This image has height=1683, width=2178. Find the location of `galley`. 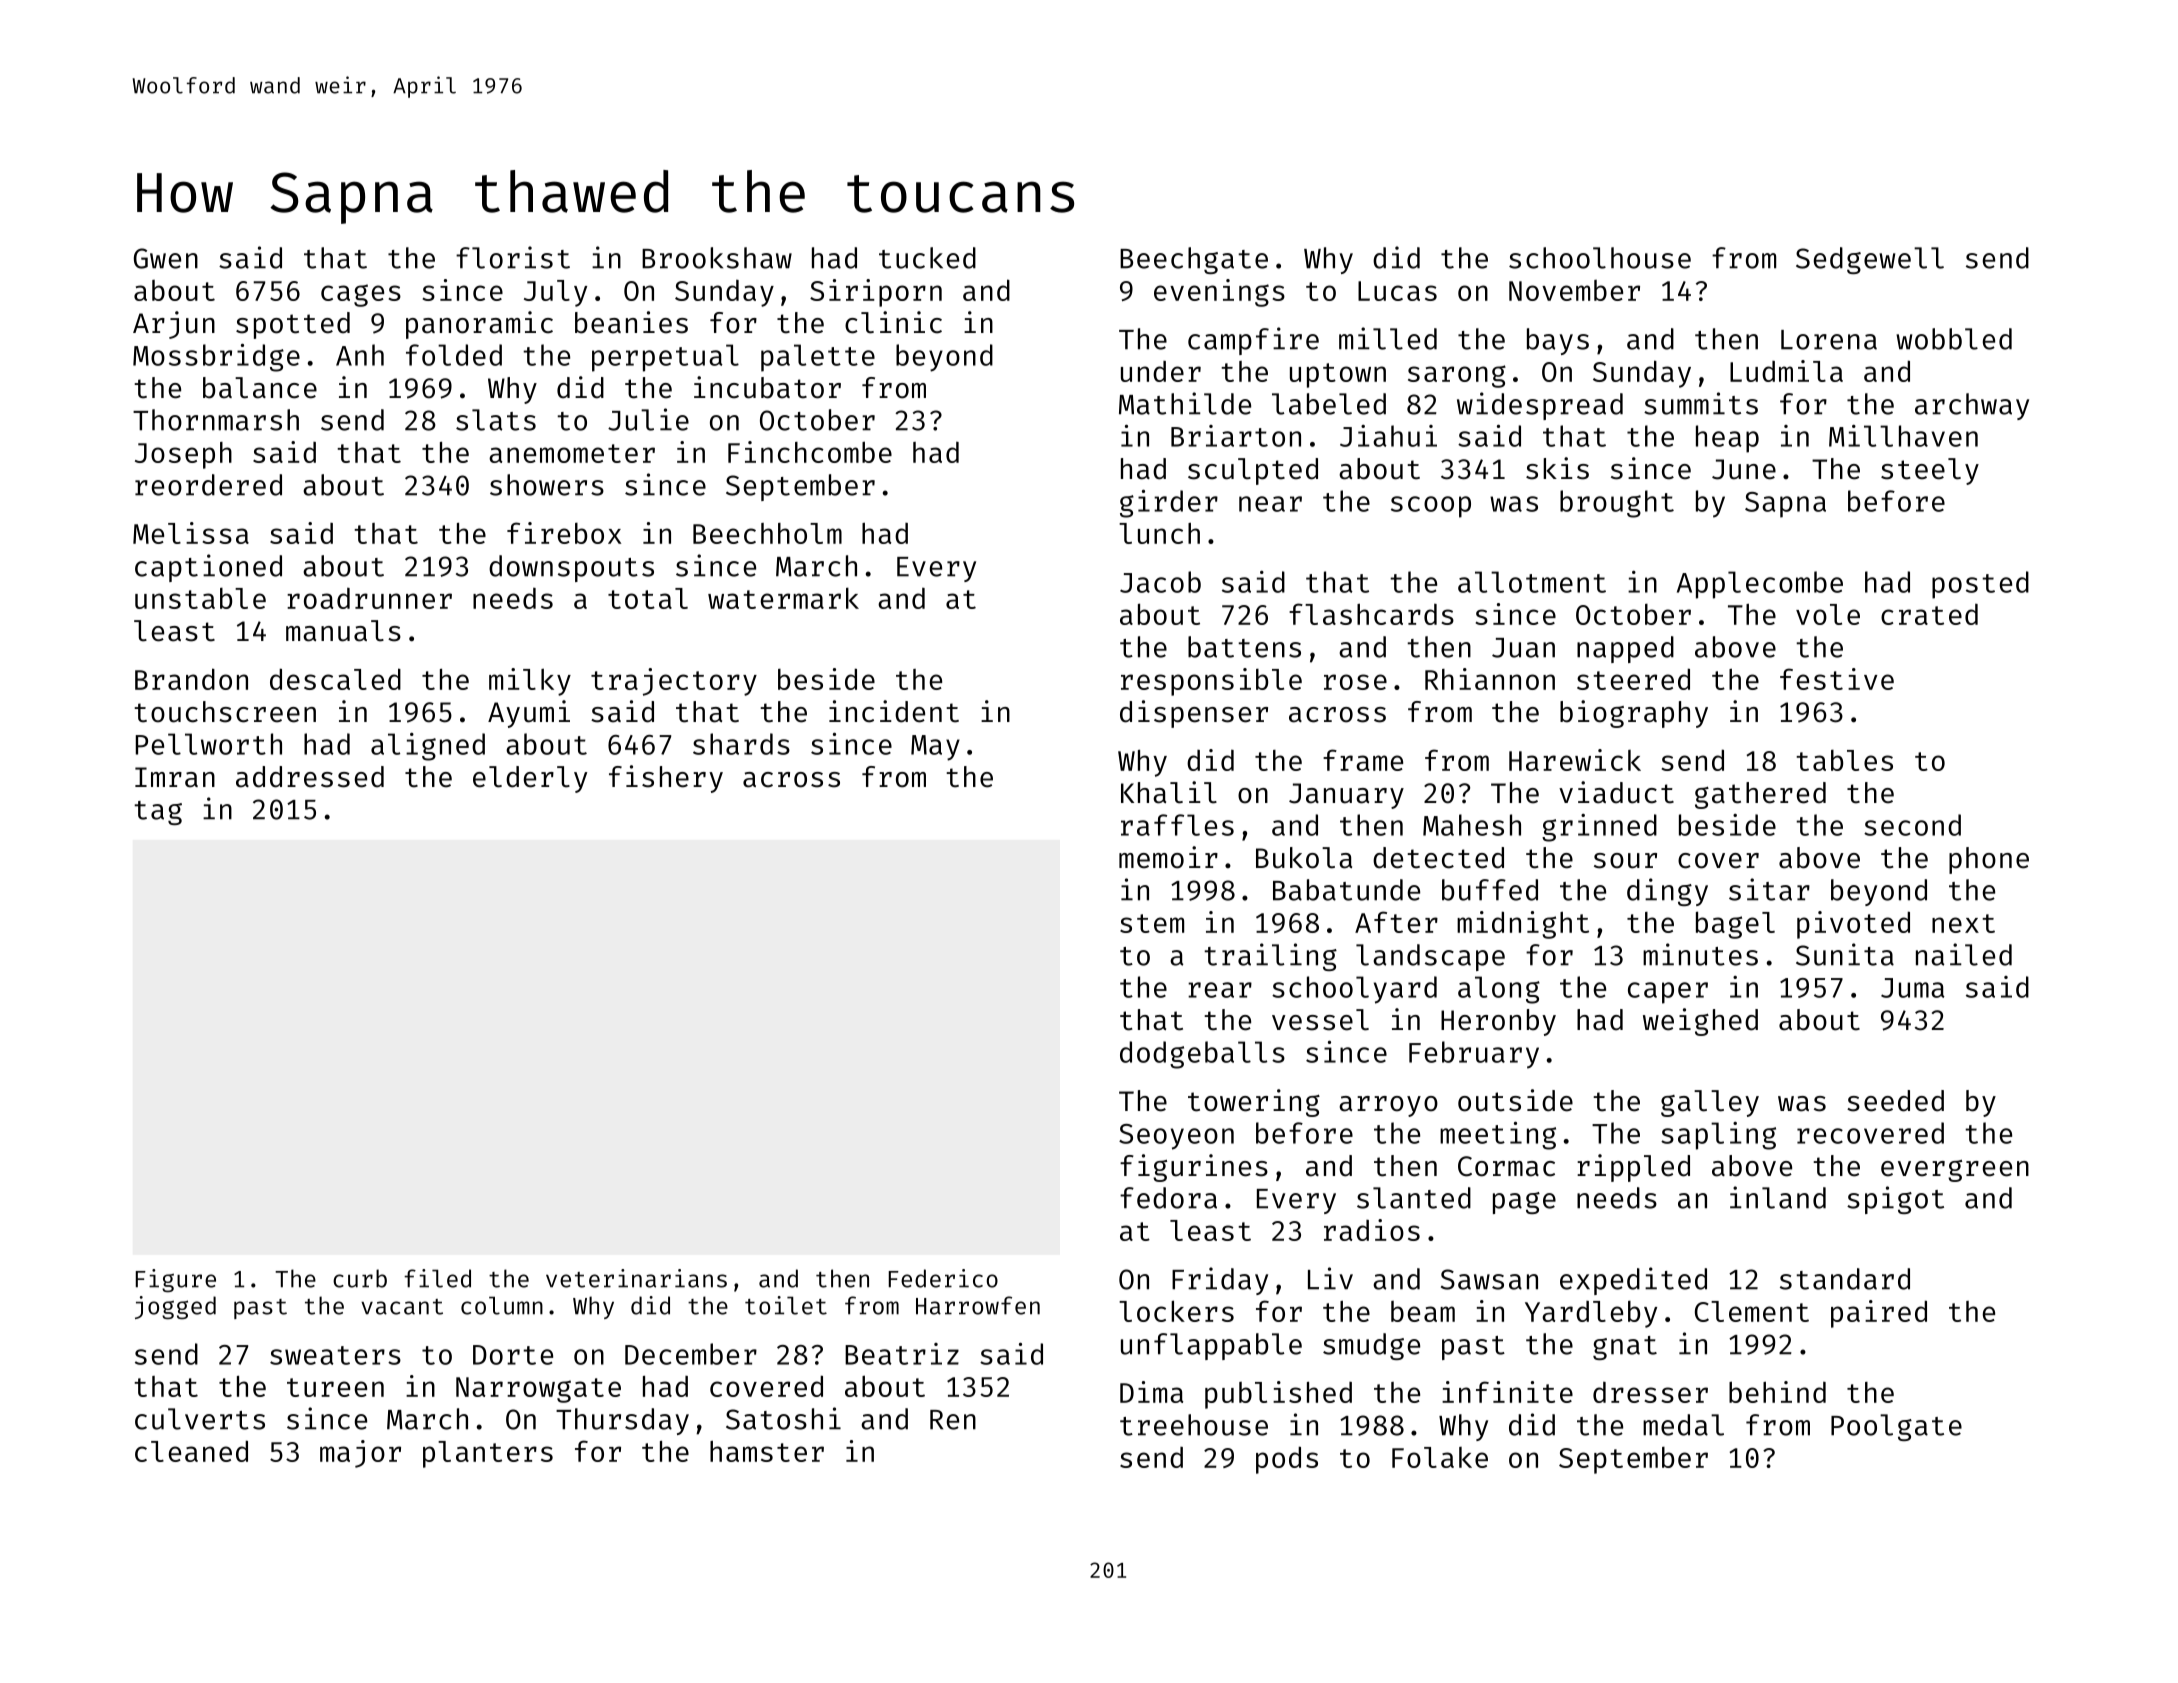

galley is located at coordinates (1710, 1103).
